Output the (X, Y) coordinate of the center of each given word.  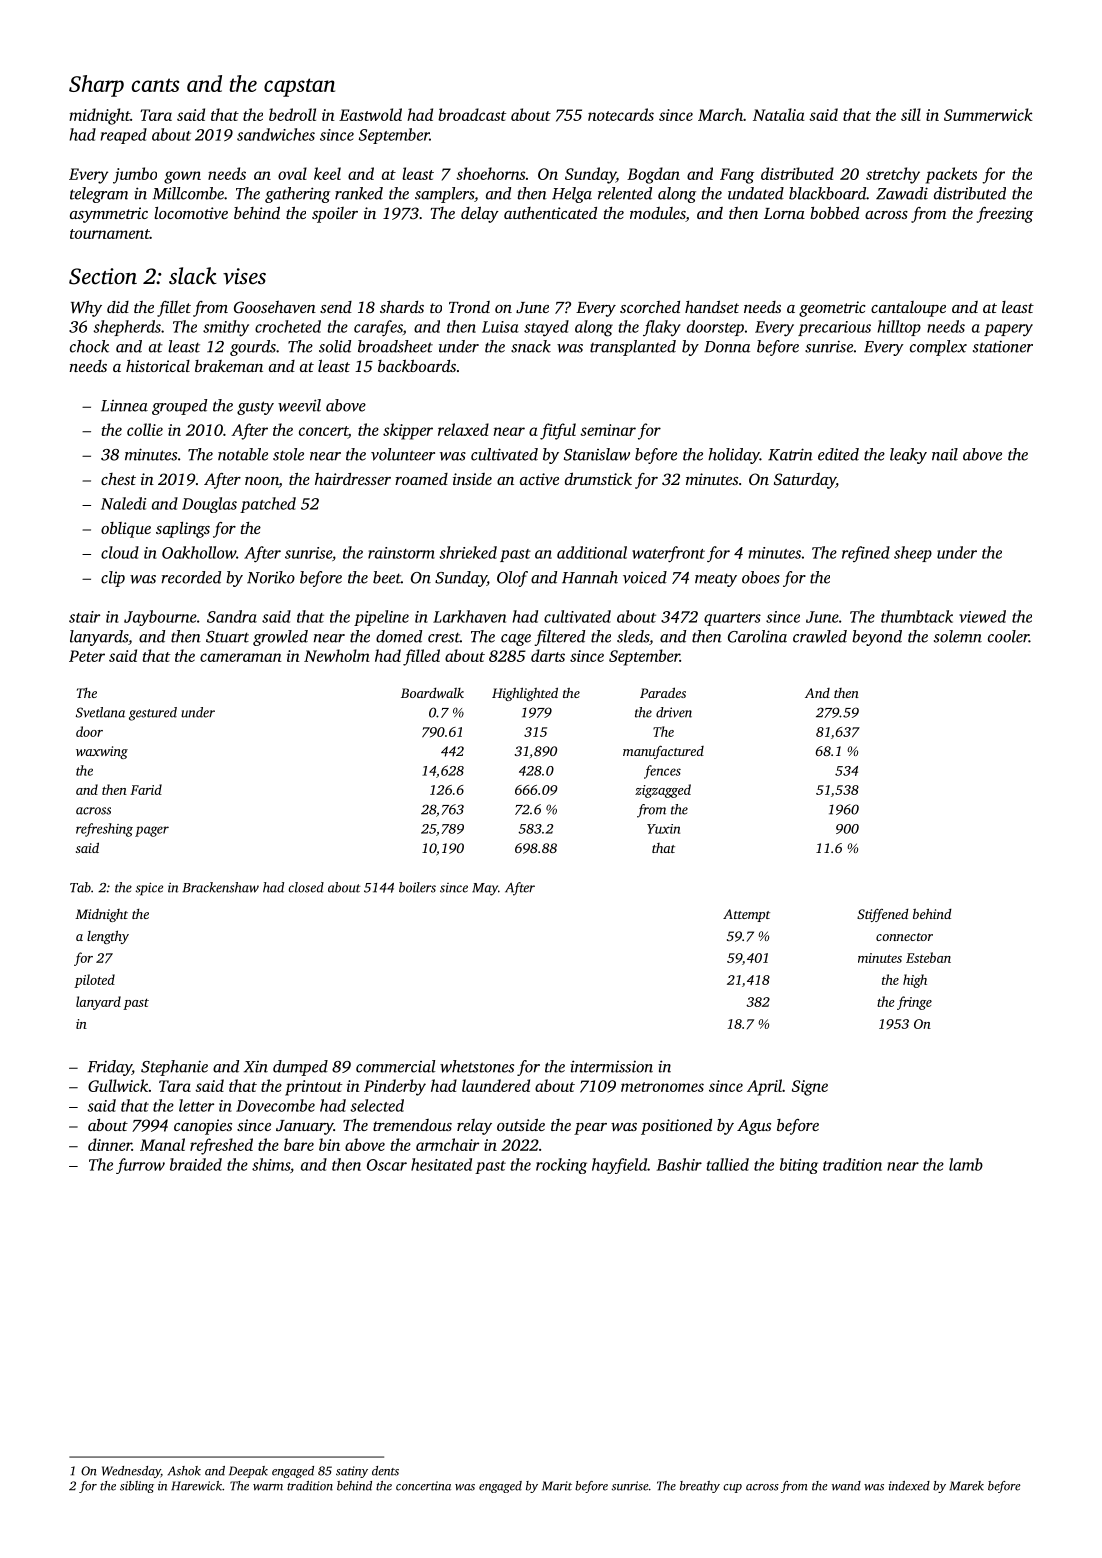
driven (674, 712)
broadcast (472, 114)
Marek (967, 1486)
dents (385, 1471)
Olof (512, 579)
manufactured (663, 752)
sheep (913, 554)
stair (84, 617)
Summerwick (988, 114)
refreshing (104, 830)
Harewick (196, 1486)
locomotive (191, 213)
